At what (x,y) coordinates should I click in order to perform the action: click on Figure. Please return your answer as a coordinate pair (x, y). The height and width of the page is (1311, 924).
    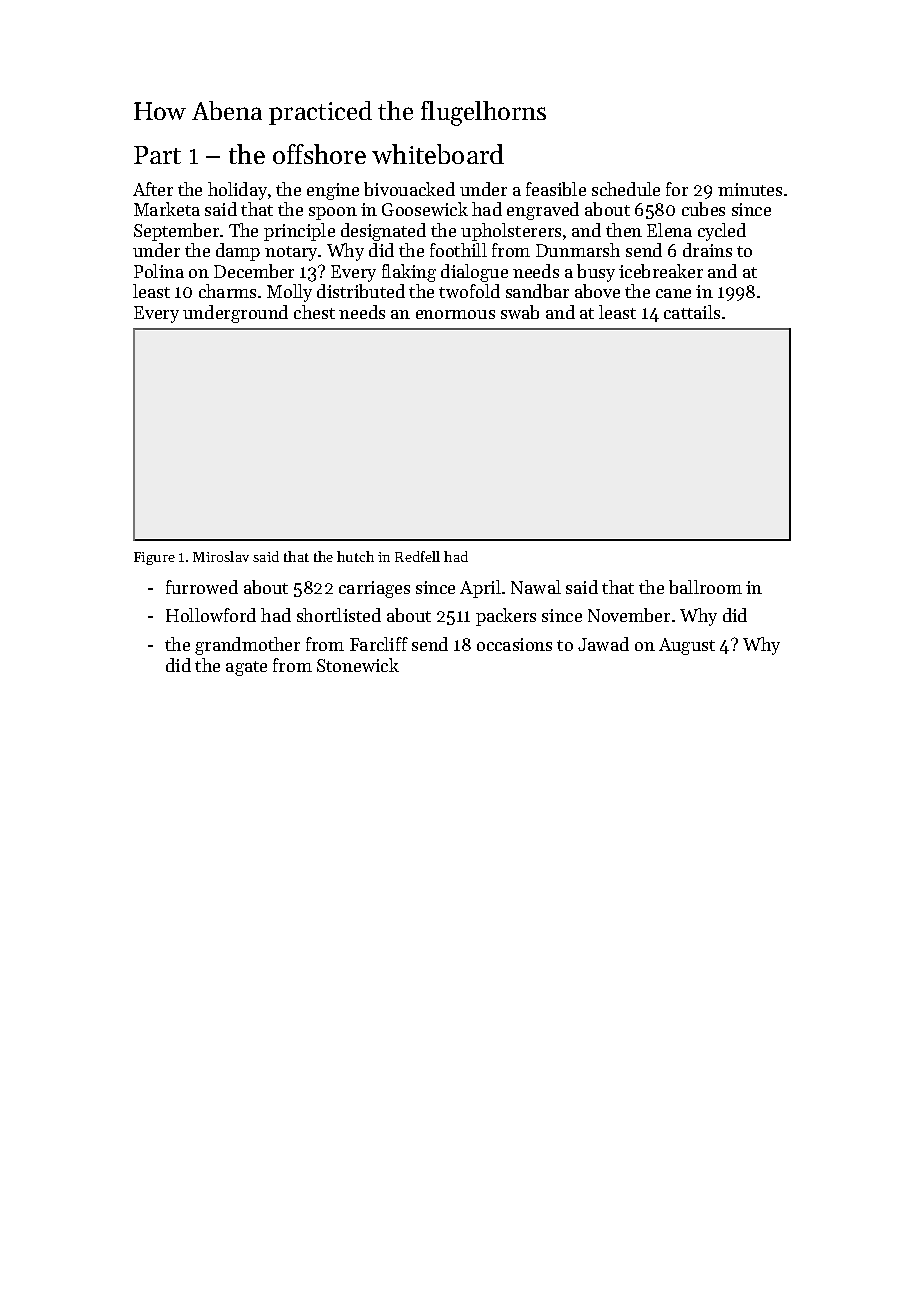
    Looking at the image, I should click on (154, 558).
